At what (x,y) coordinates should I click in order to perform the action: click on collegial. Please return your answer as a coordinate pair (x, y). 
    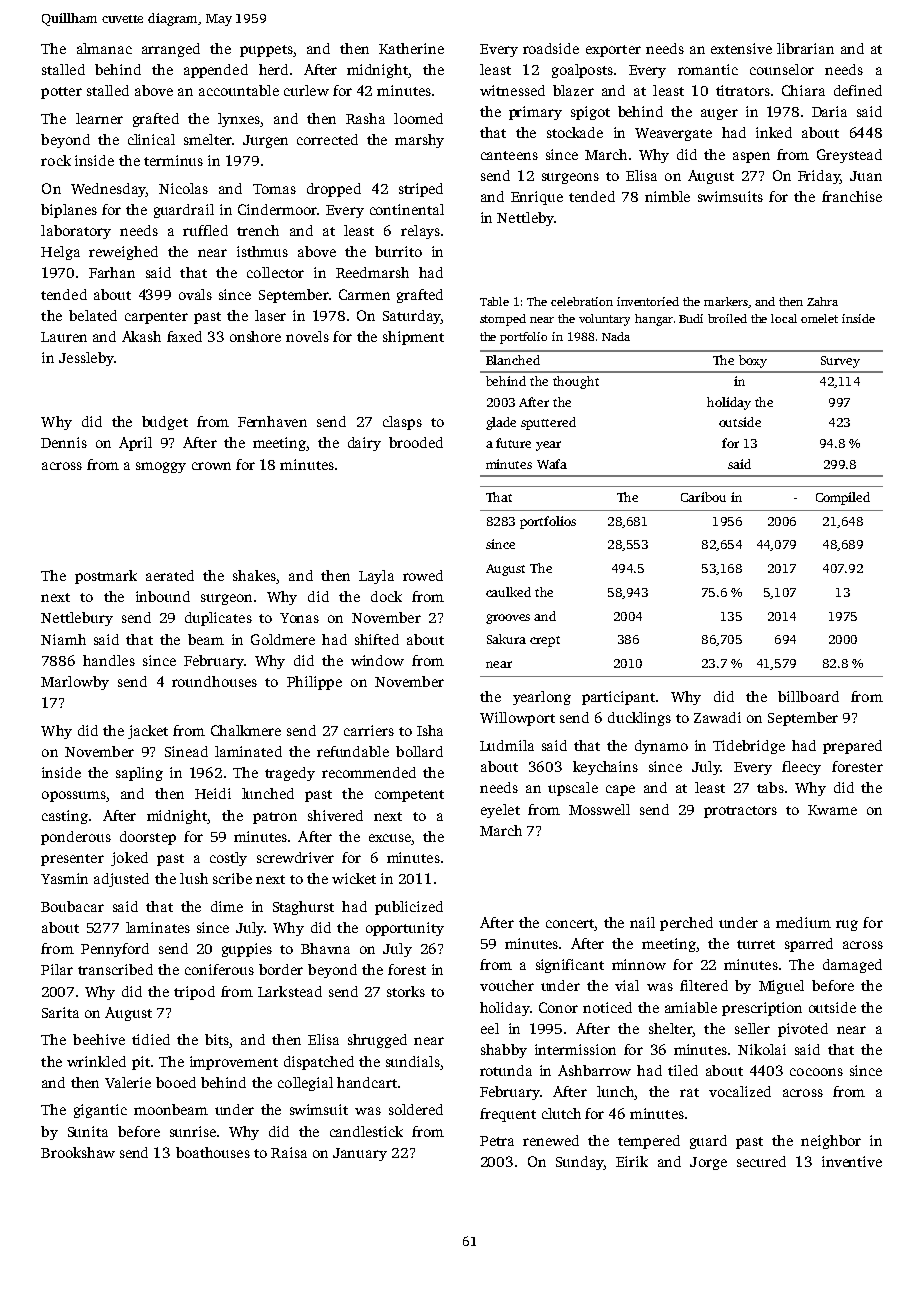
    Looking at the image, I should click on (305, 1084).
